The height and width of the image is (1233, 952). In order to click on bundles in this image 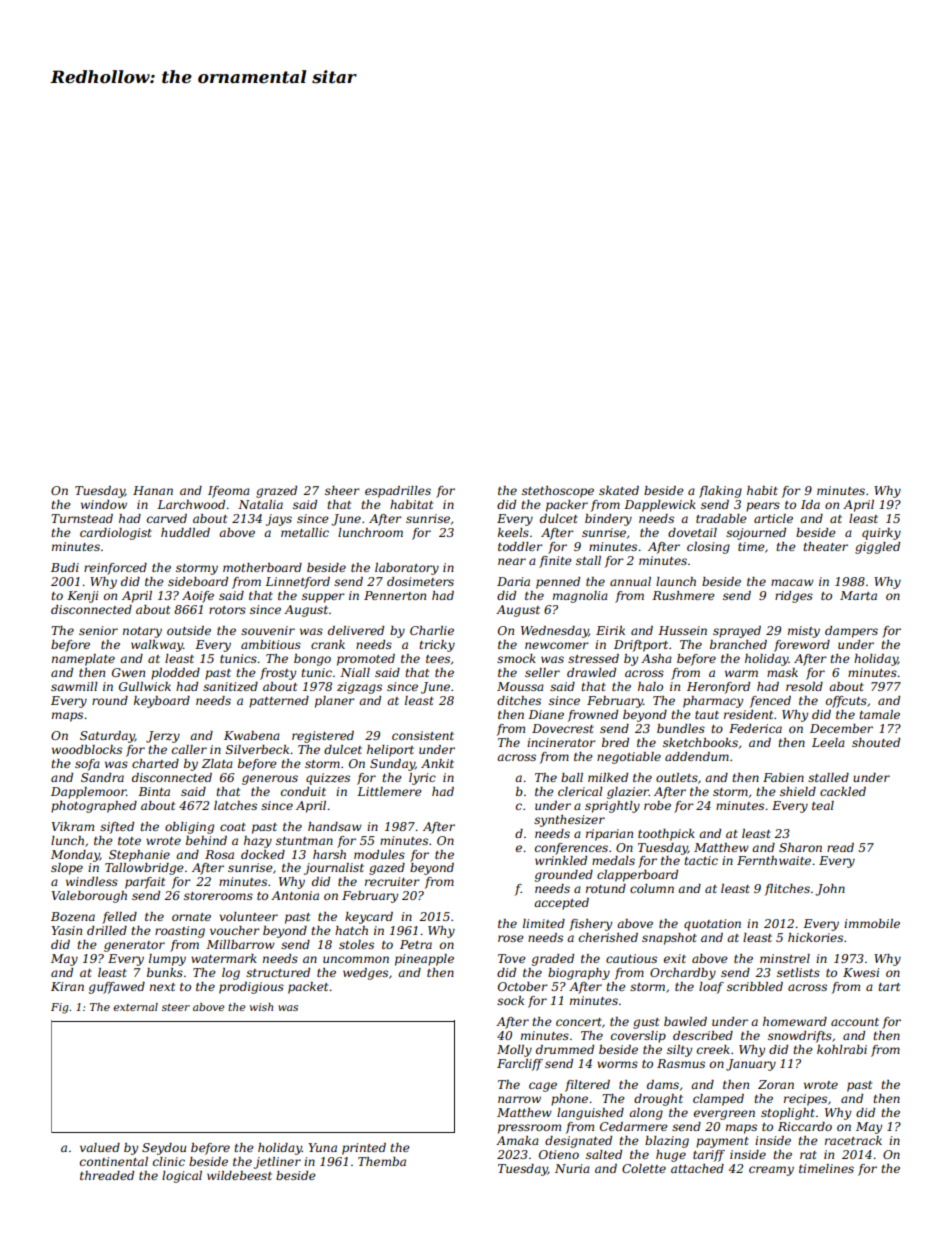, I will do `click(681, 728)`.
